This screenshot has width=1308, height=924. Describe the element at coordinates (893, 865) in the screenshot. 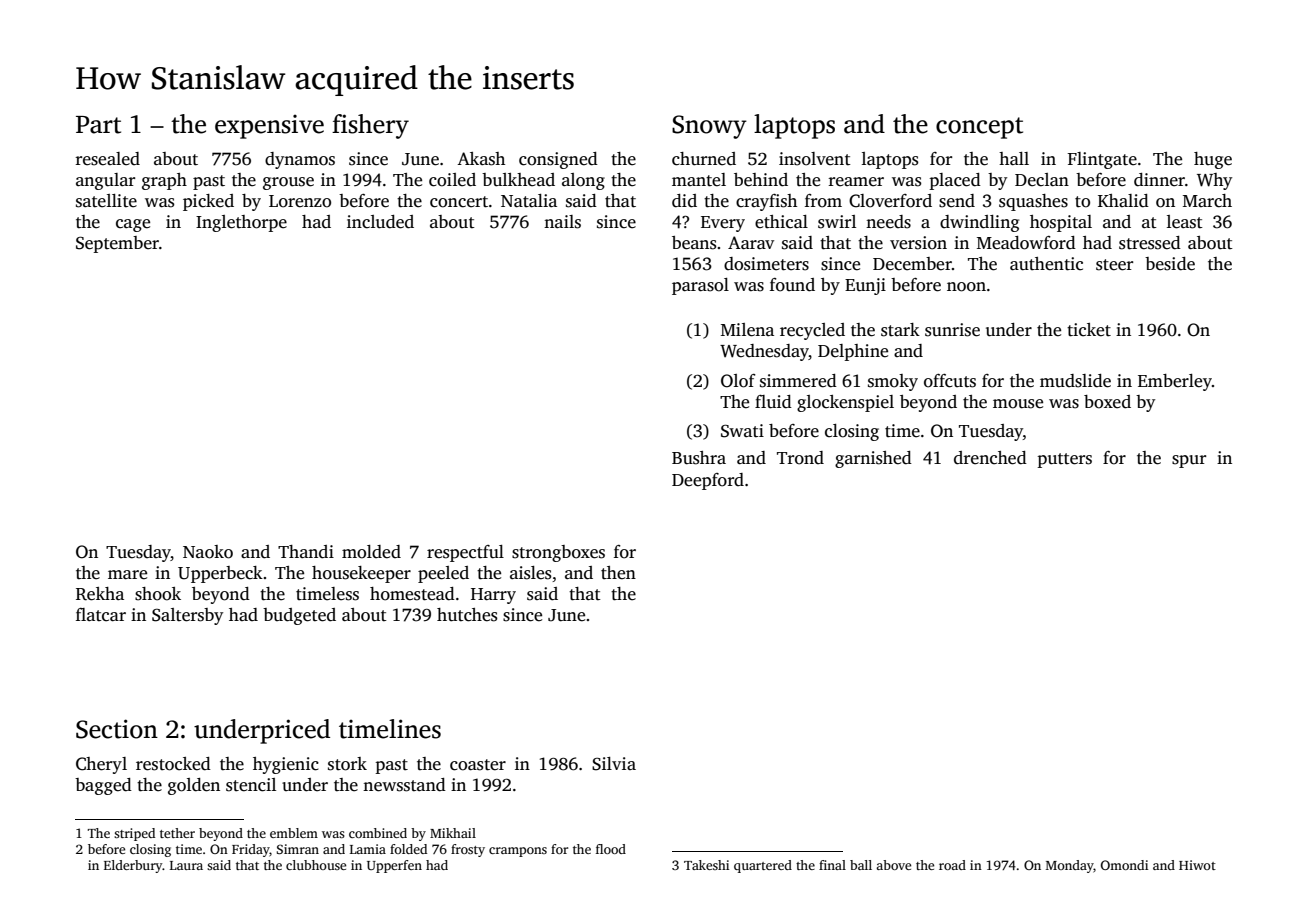

I see `above` at that location.
